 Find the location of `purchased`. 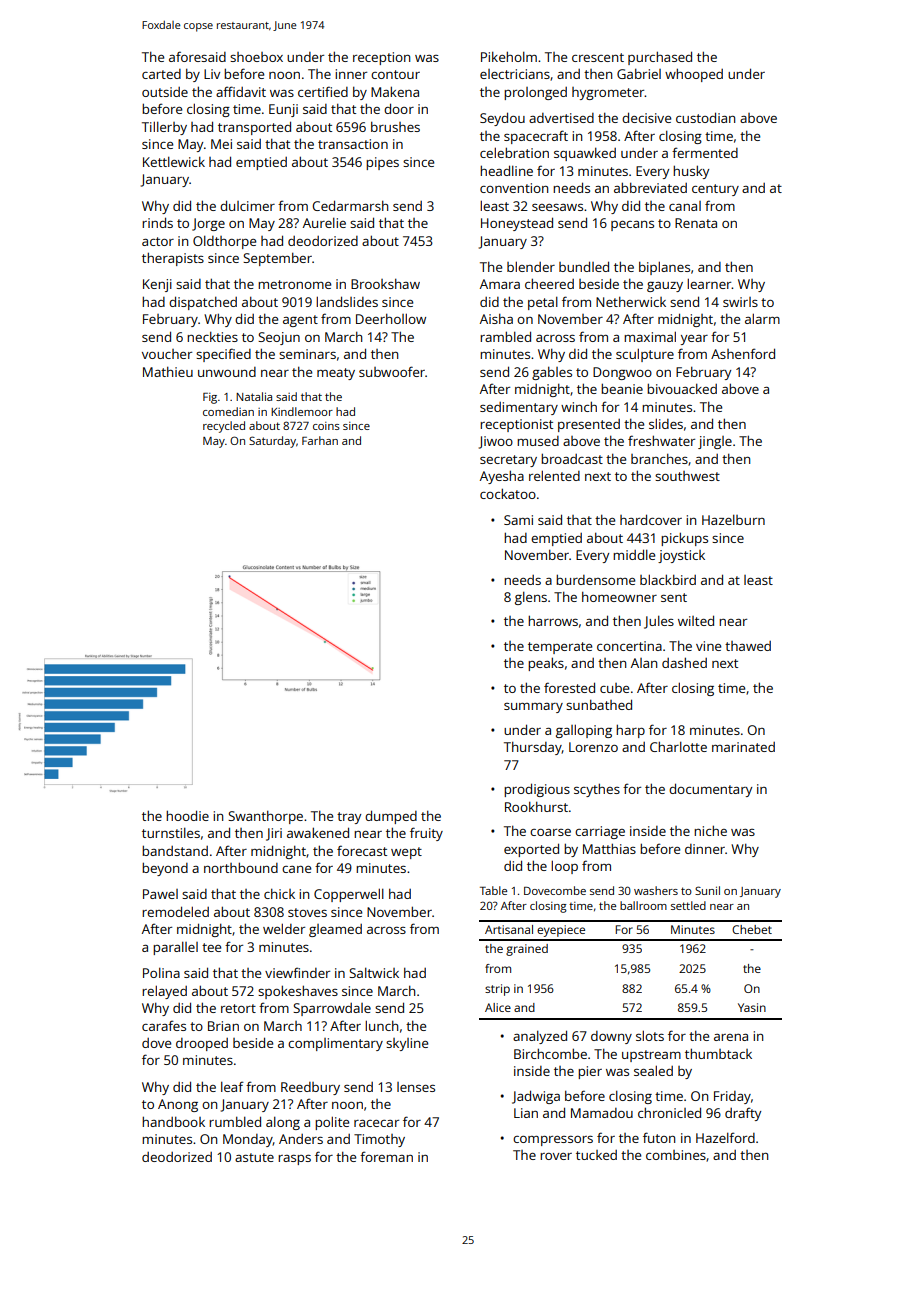

purchased is located at coordinates (660, 58).
